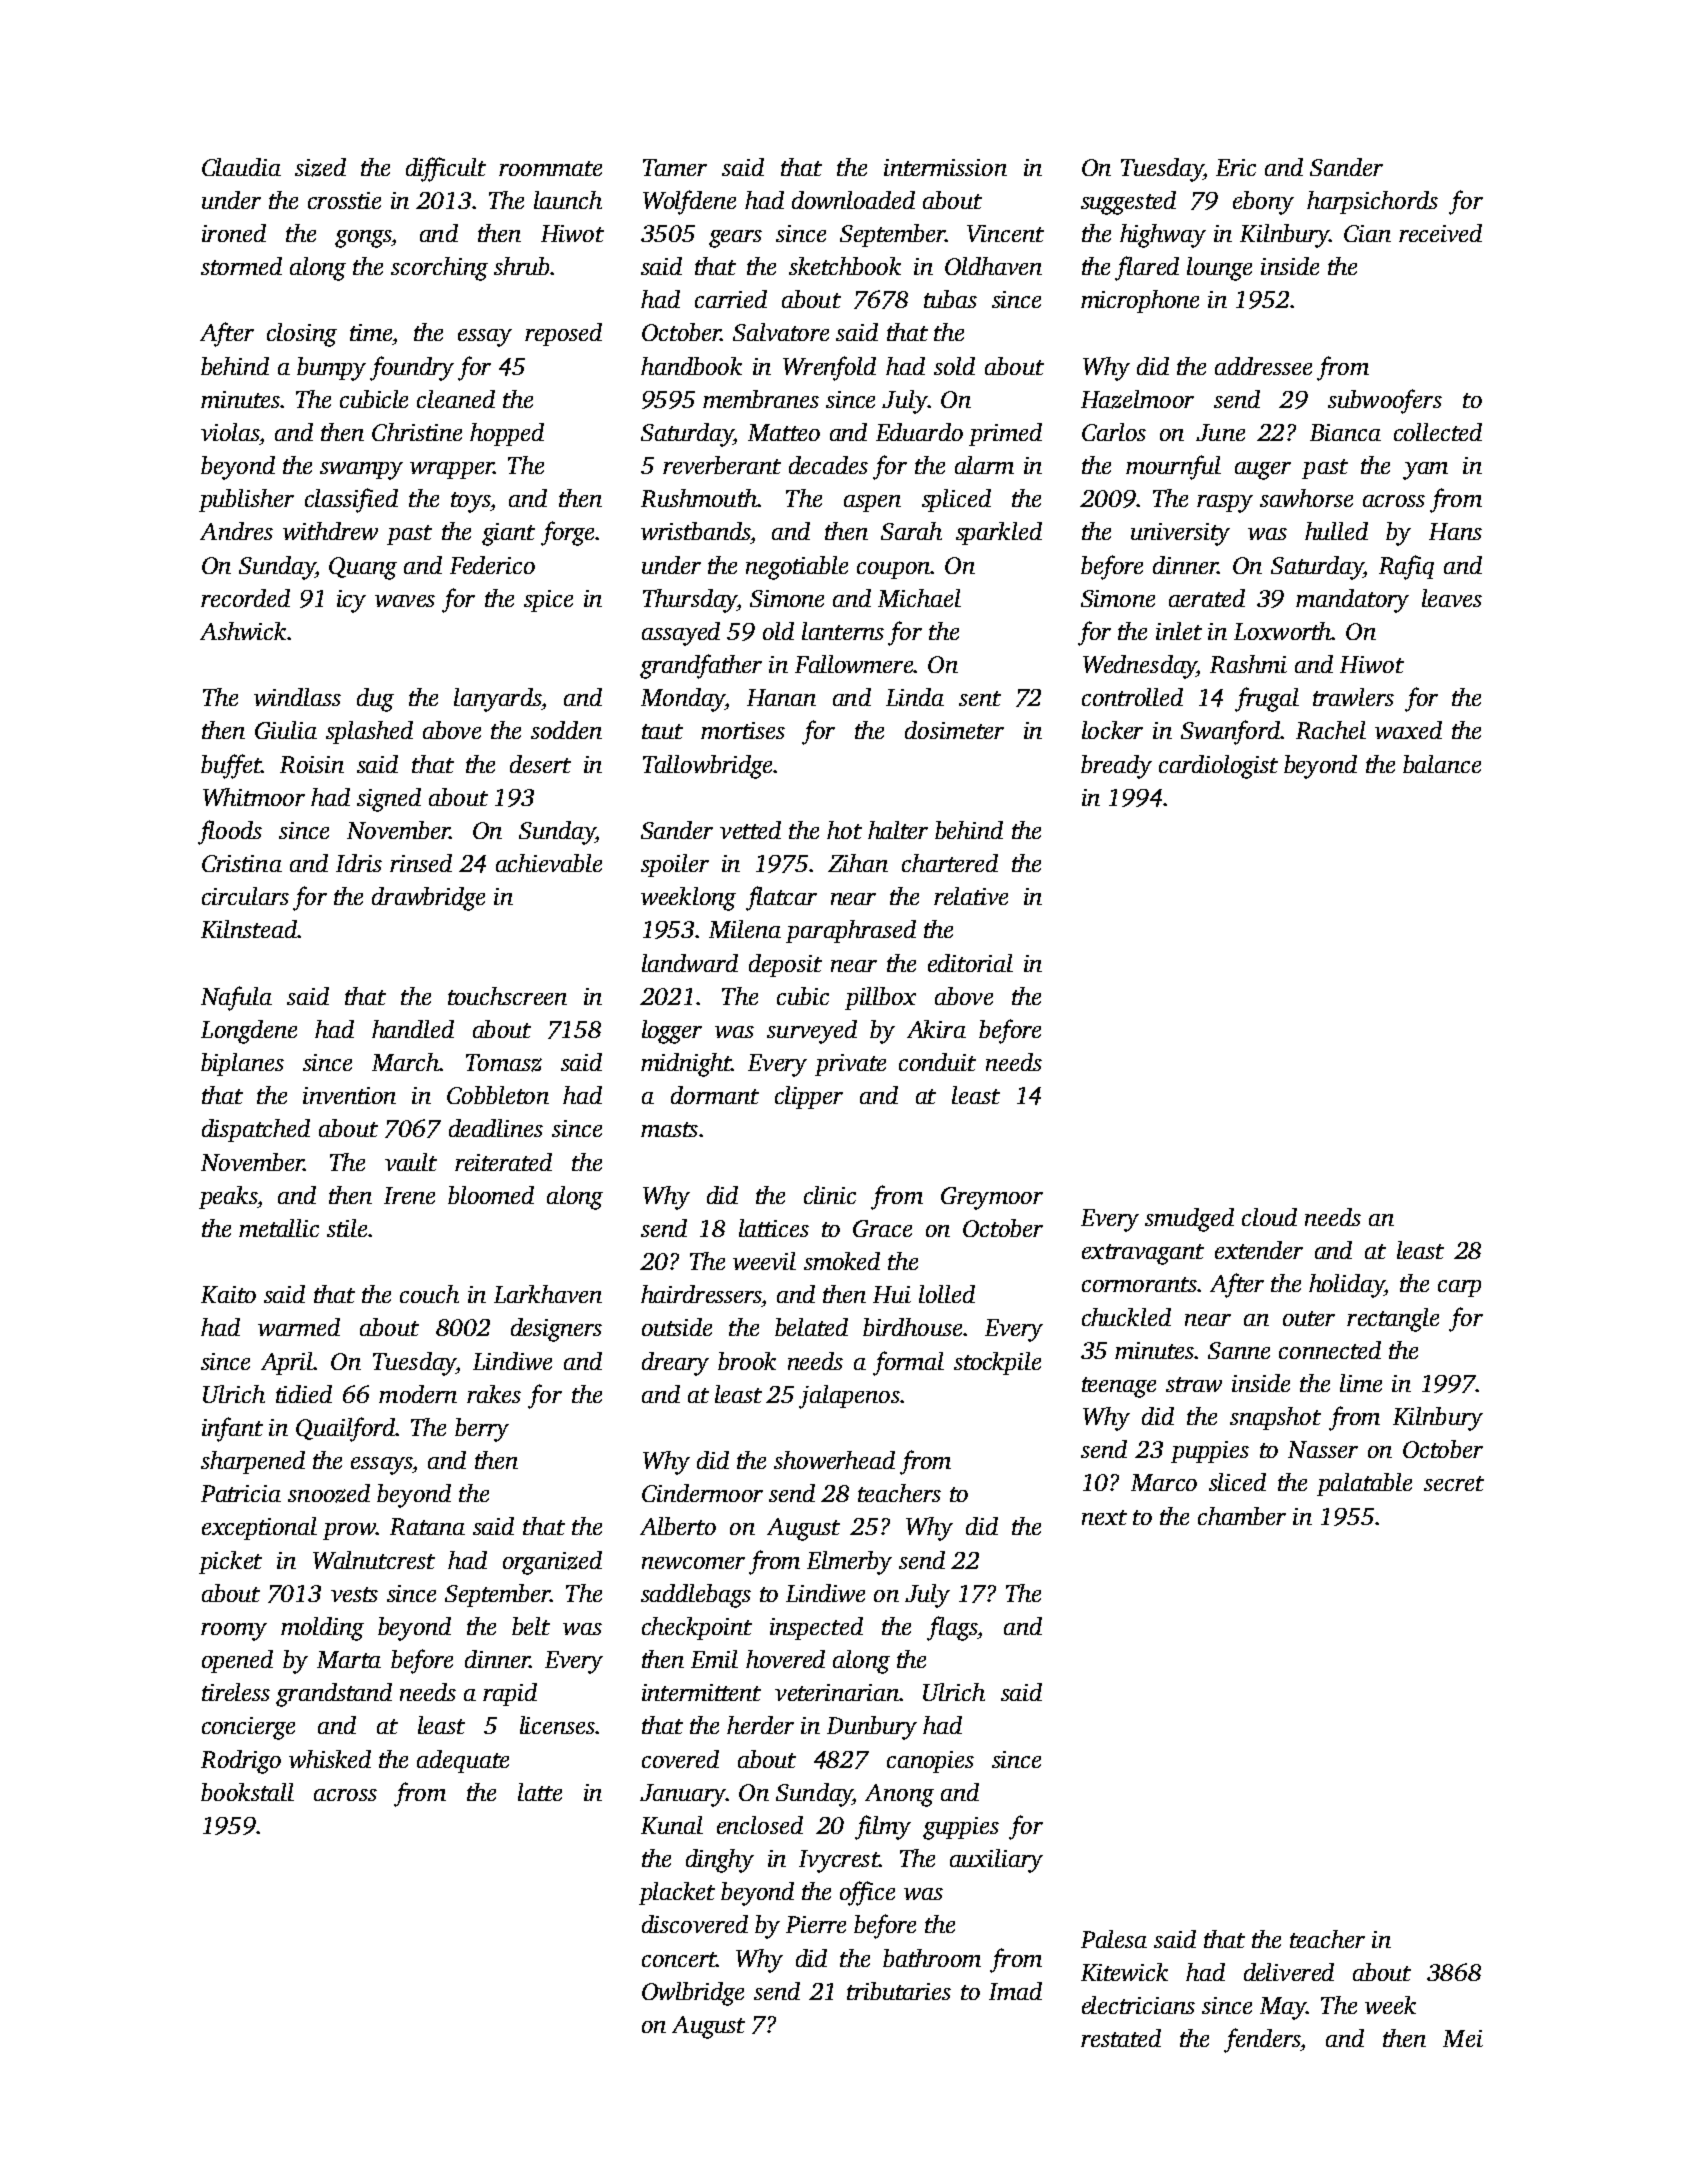 The width and height of the document is (1683, 2178). What do you see at coordinates (247, 1792) in the document?
I see `bookstall` at bounding box center [247, 1792].
